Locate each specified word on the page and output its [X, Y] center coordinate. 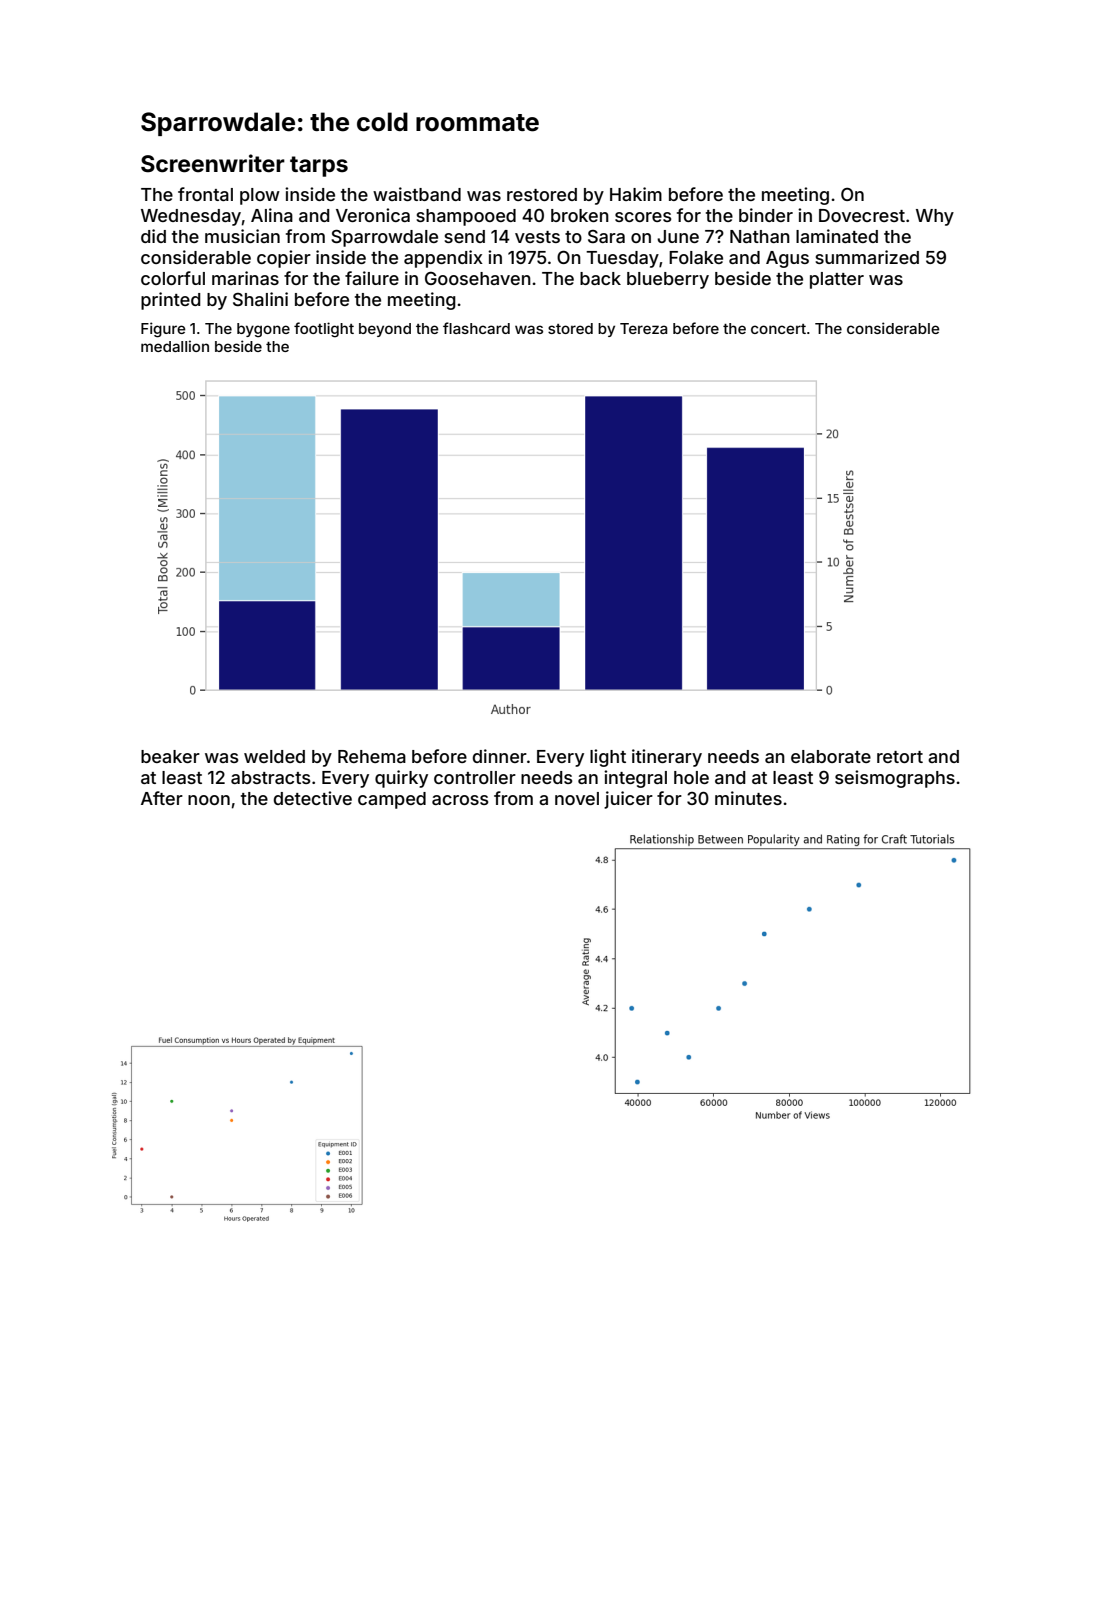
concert [778, 329]
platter [837, 280]
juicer [628, 800]
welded [274, 756]
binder [766, 215]
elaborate [831, 756]
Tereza [644, 328]
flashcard [476, 328]
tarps [319, 166]
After [162, 798]
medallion [175, 346]
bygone [263, 330]
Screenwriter [213, 163]
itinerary [667, 758]
